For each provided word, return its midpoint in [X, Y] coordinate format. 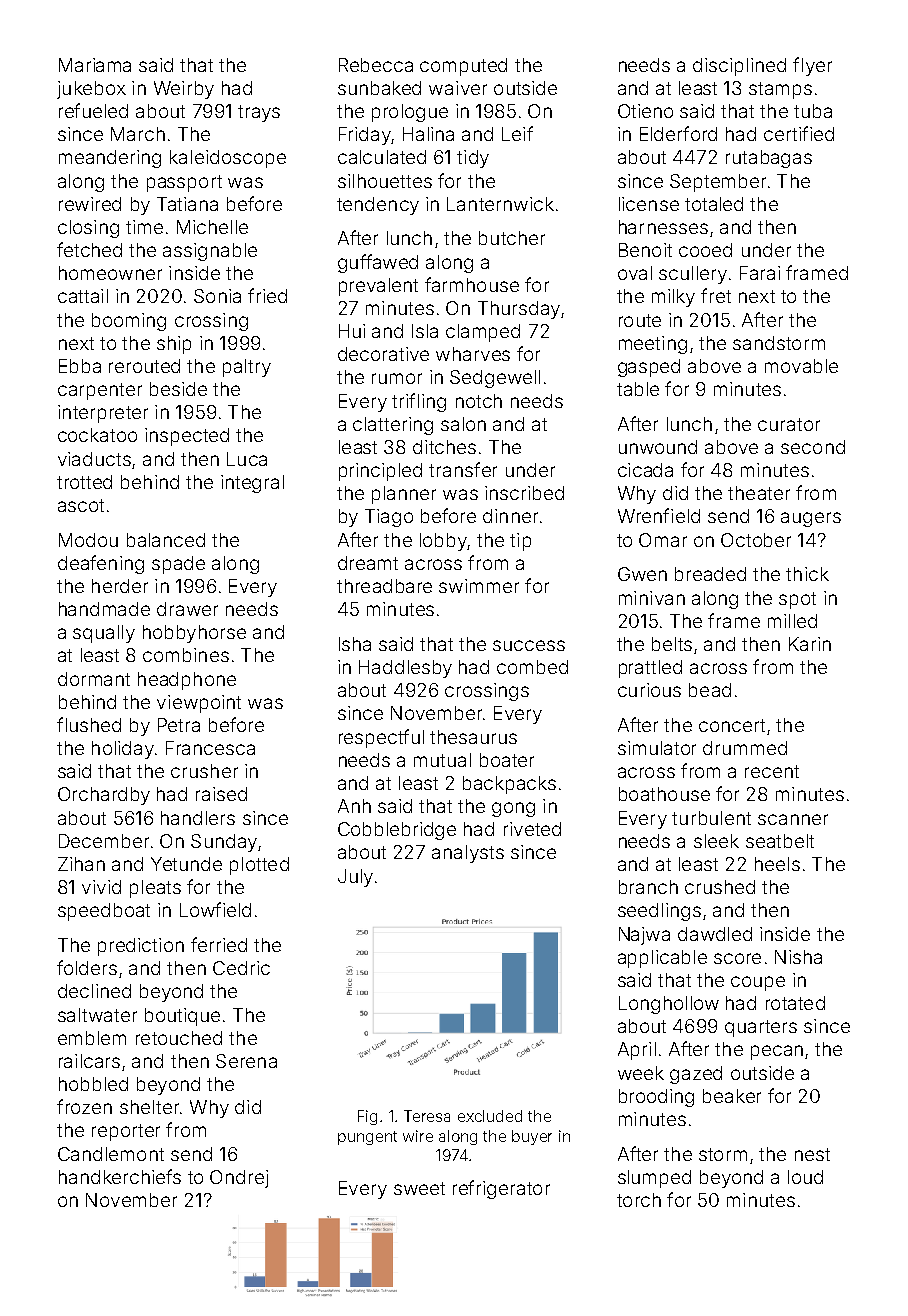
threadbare [384, 586]
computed [463, 67]
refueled [93, 110]
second [813, 447]
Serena [246, 1061]
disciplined [739, 67]
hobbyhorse [194, 634]
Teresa [427, 1116]
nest [812, 1154]
